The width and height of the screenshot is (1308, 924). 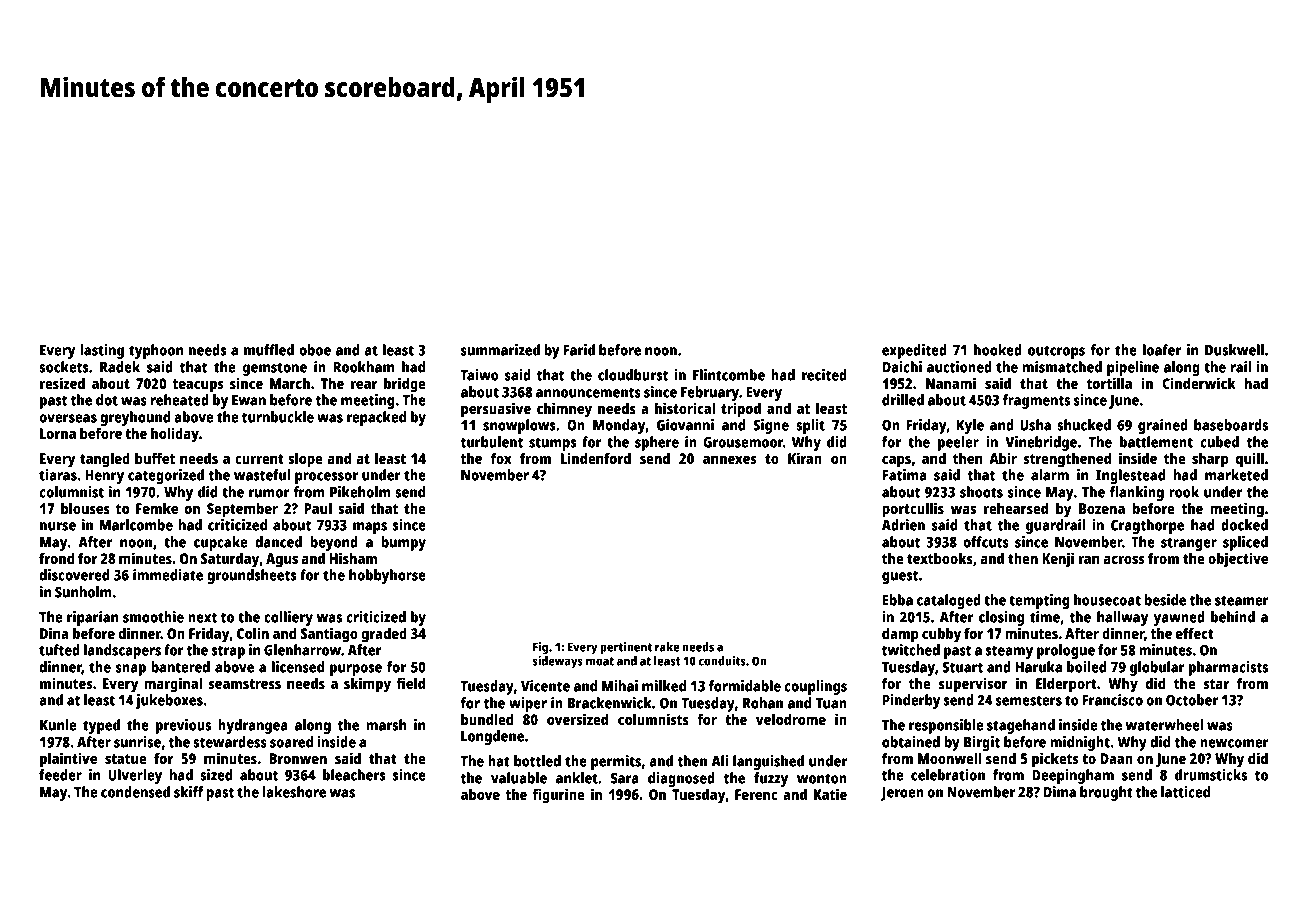 What do you see at coordinates (58, 725) in the screenshot?
I see `Kunle` at bounding box center [58, 725].
